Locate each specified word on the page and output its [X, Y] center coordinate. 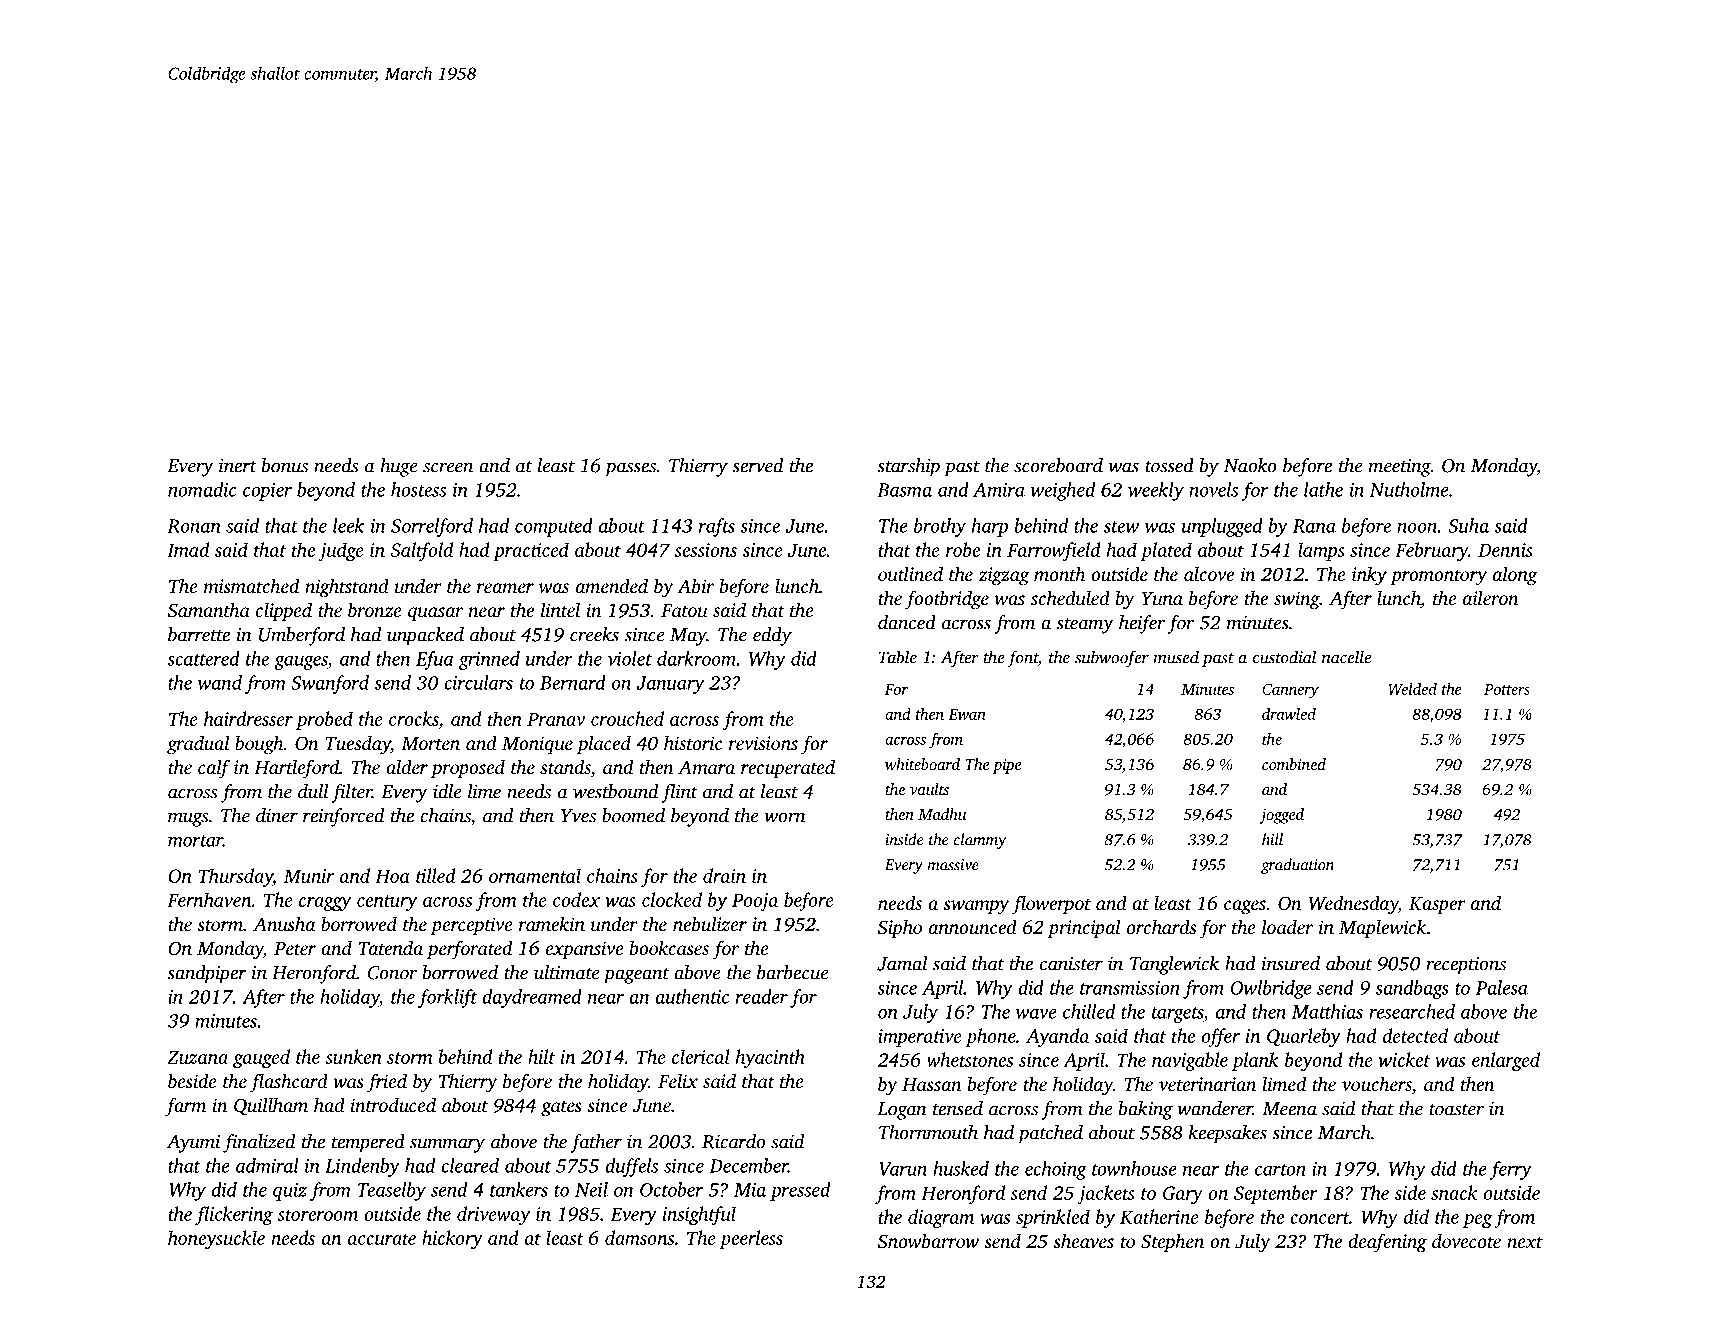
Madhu [942, 814]
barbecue [793, 972]
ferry [1511, 1170]
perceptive [472, 926]
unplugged [1222, 527]
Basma [904, 490]
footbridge [947, 600]
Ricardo [733, 1141]
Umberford [302, 636]
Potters [1507, 689]
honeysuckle [216, 1239]
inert [238, 465]
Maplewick [1383, 928]
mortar [195, 841]
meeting [1400, 468]
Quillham [271, 1106]
